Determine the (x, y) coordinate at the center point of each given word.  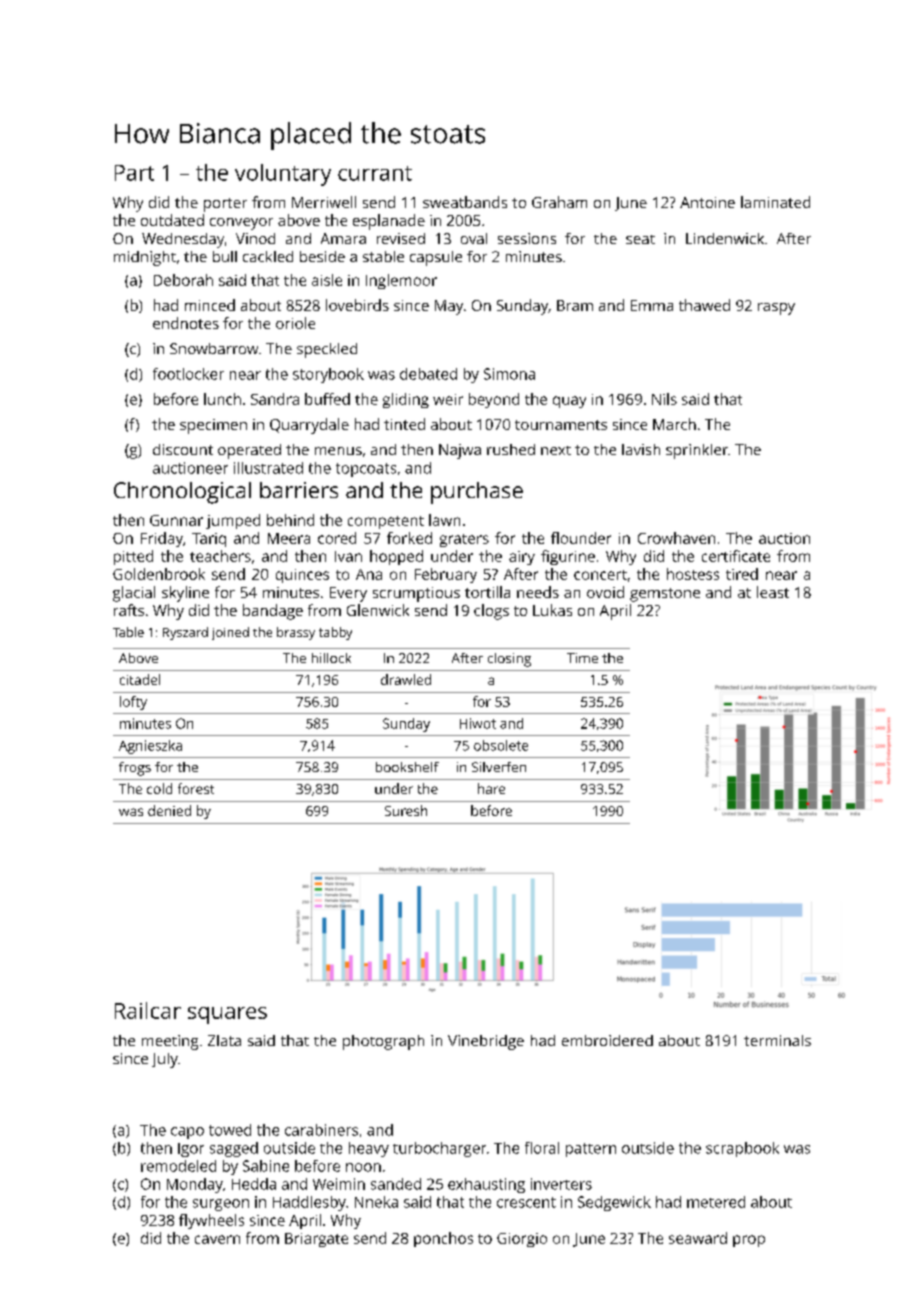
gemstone (665, 595)
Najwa (460, 451)
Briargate (316, 1240)
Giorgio (522, 1240)
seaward (698, 1238)
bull (225, 256)
